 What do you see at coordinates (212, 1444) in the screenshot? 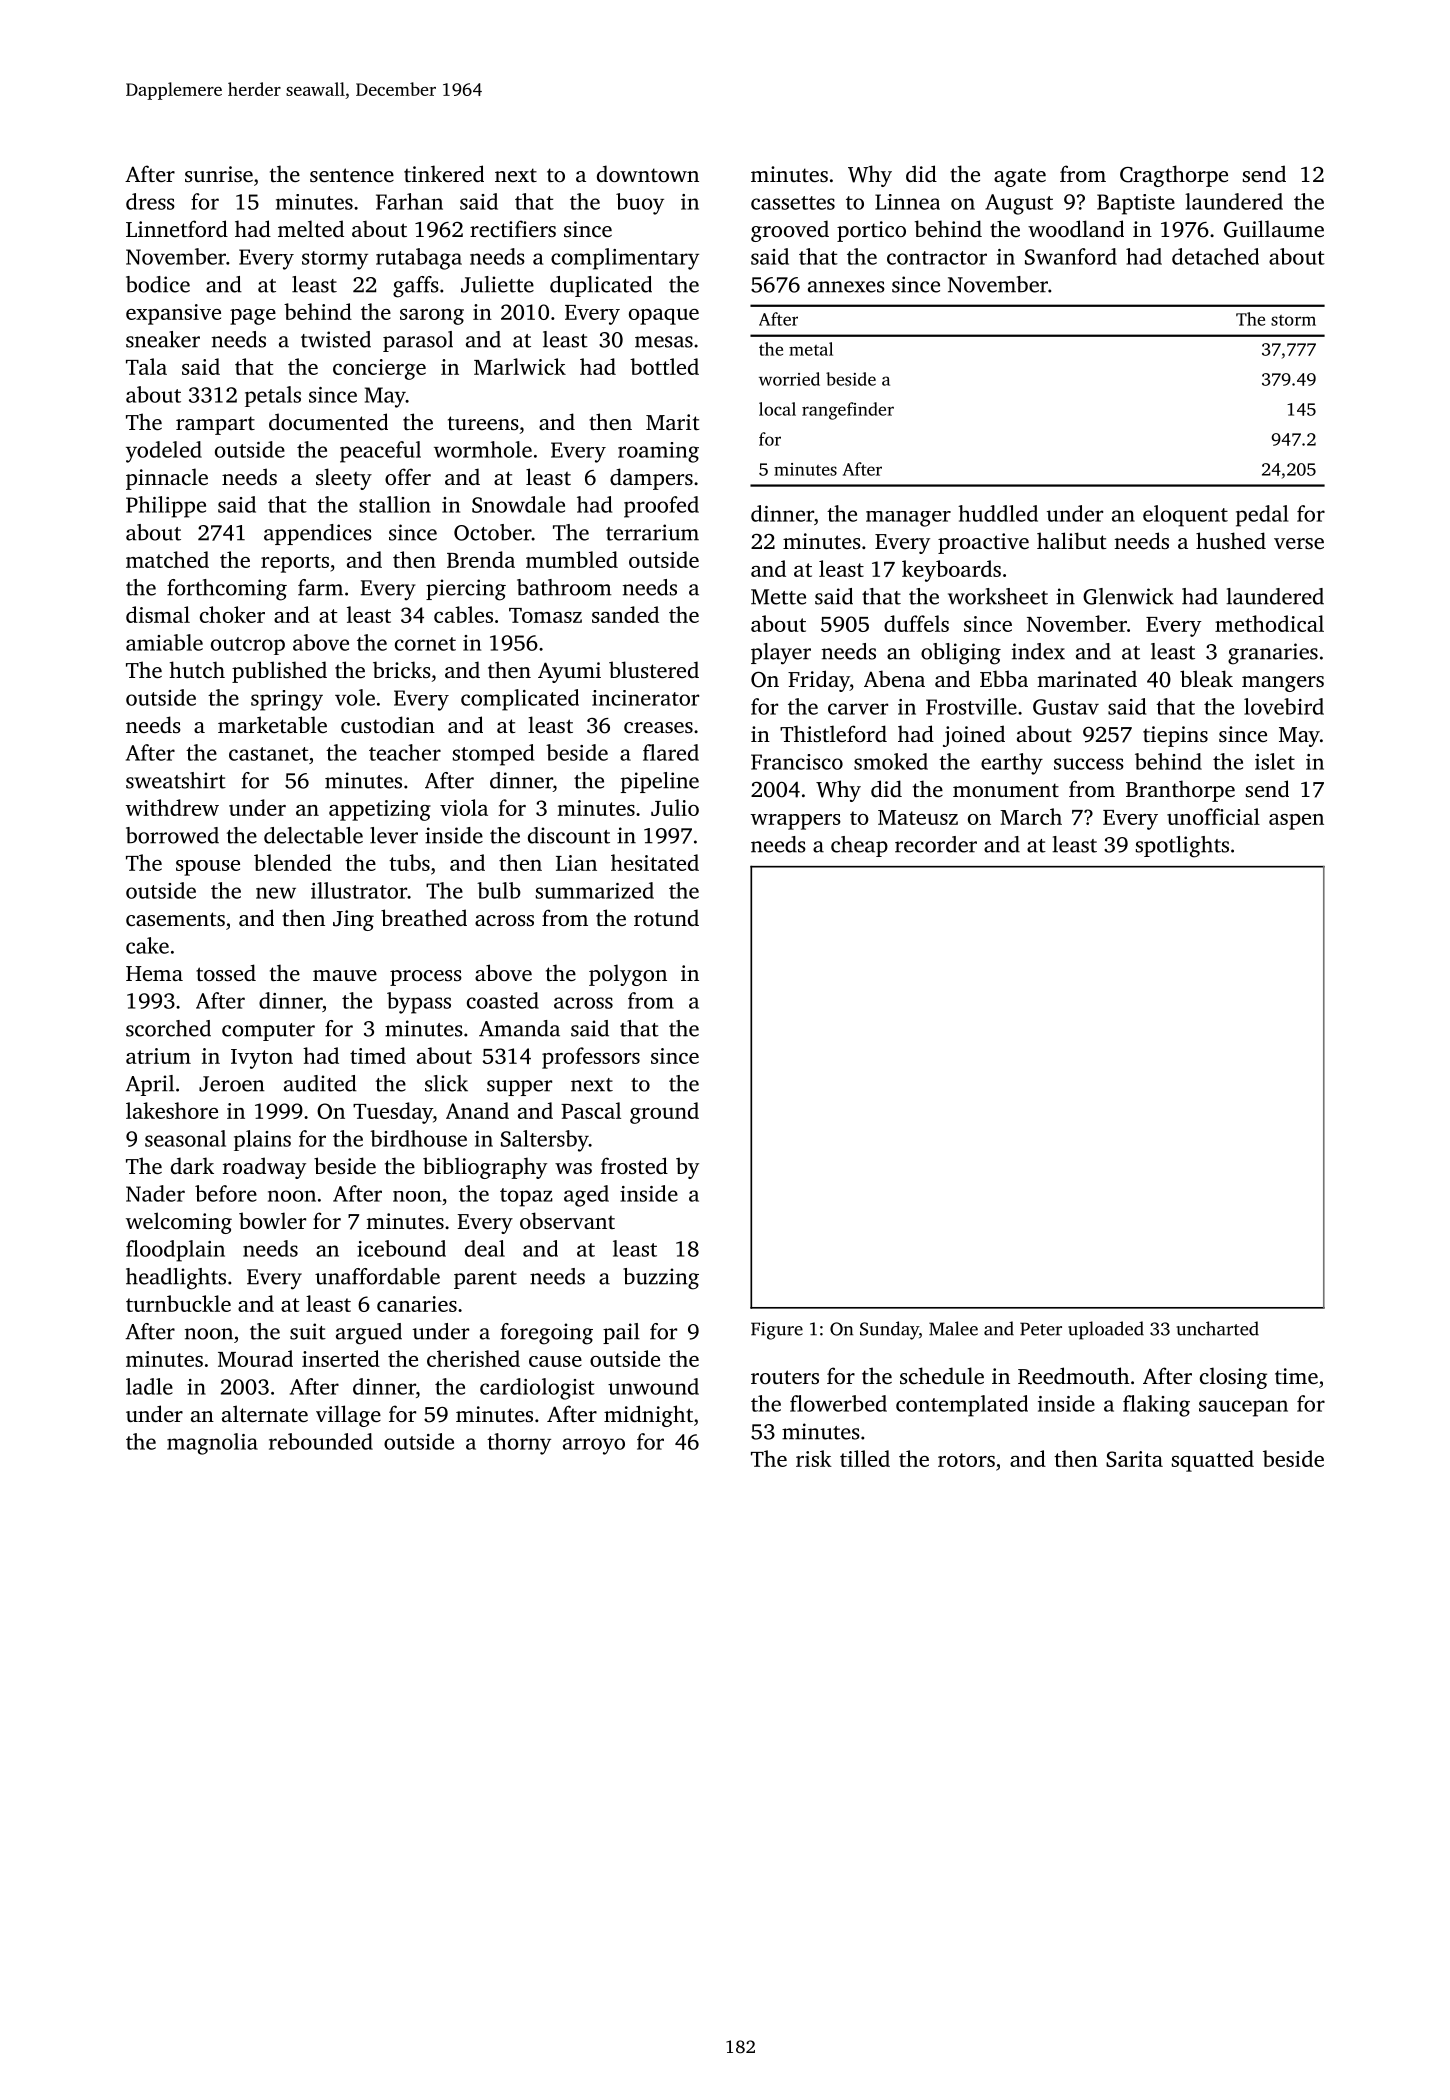
I see `magnolia` at bounding box center [212, 1444].
